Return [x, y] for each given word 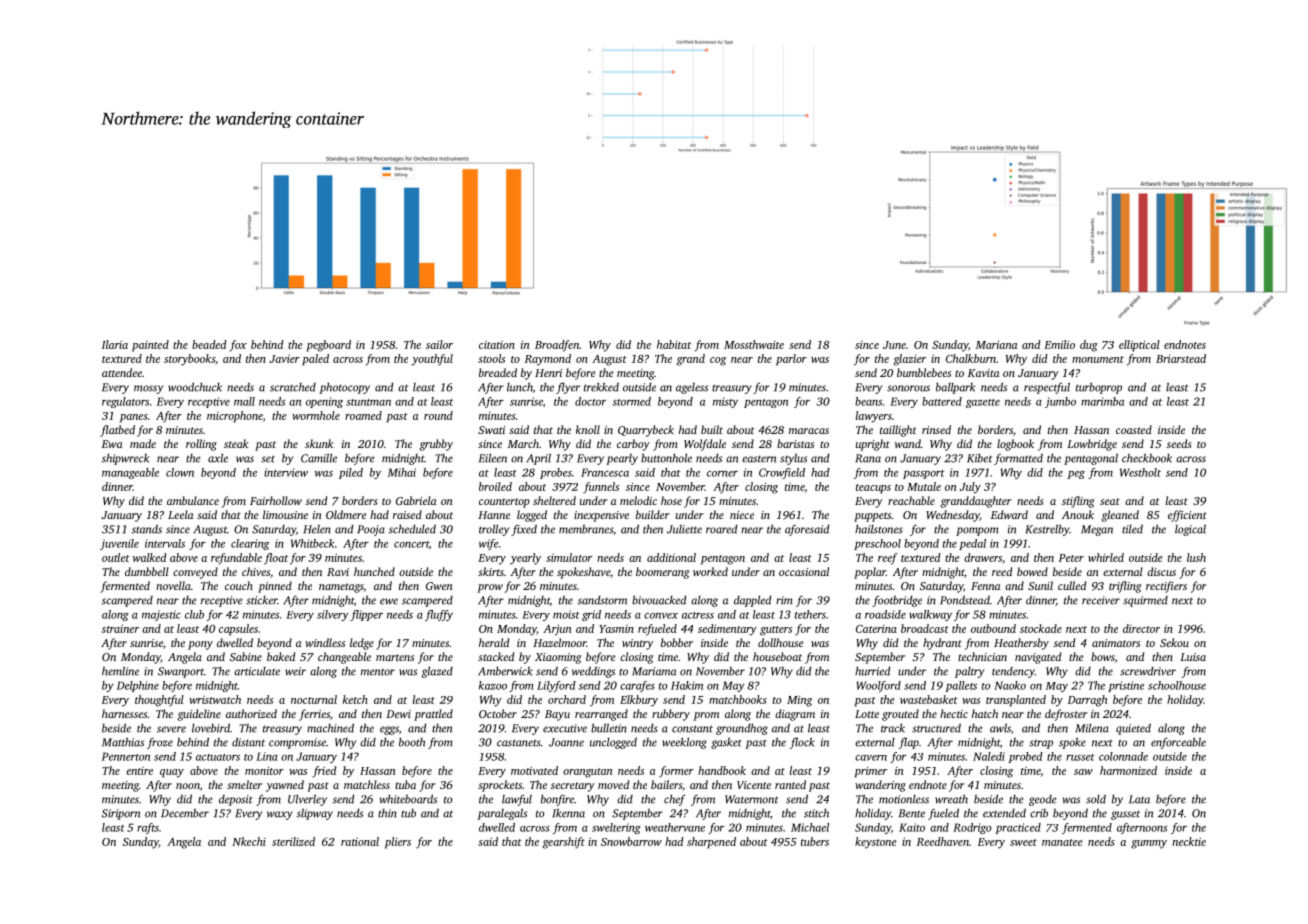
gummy [1149, 844]
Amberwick [505, 671]
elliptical [1139, 346]
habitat [674, 344]
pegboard [329, 346]
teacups [873, 489]
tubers [815, 841]
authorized [251, 713]
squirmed [1145, 601]
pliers [398, 843]
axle [218, 458]
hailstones [879, 529]
